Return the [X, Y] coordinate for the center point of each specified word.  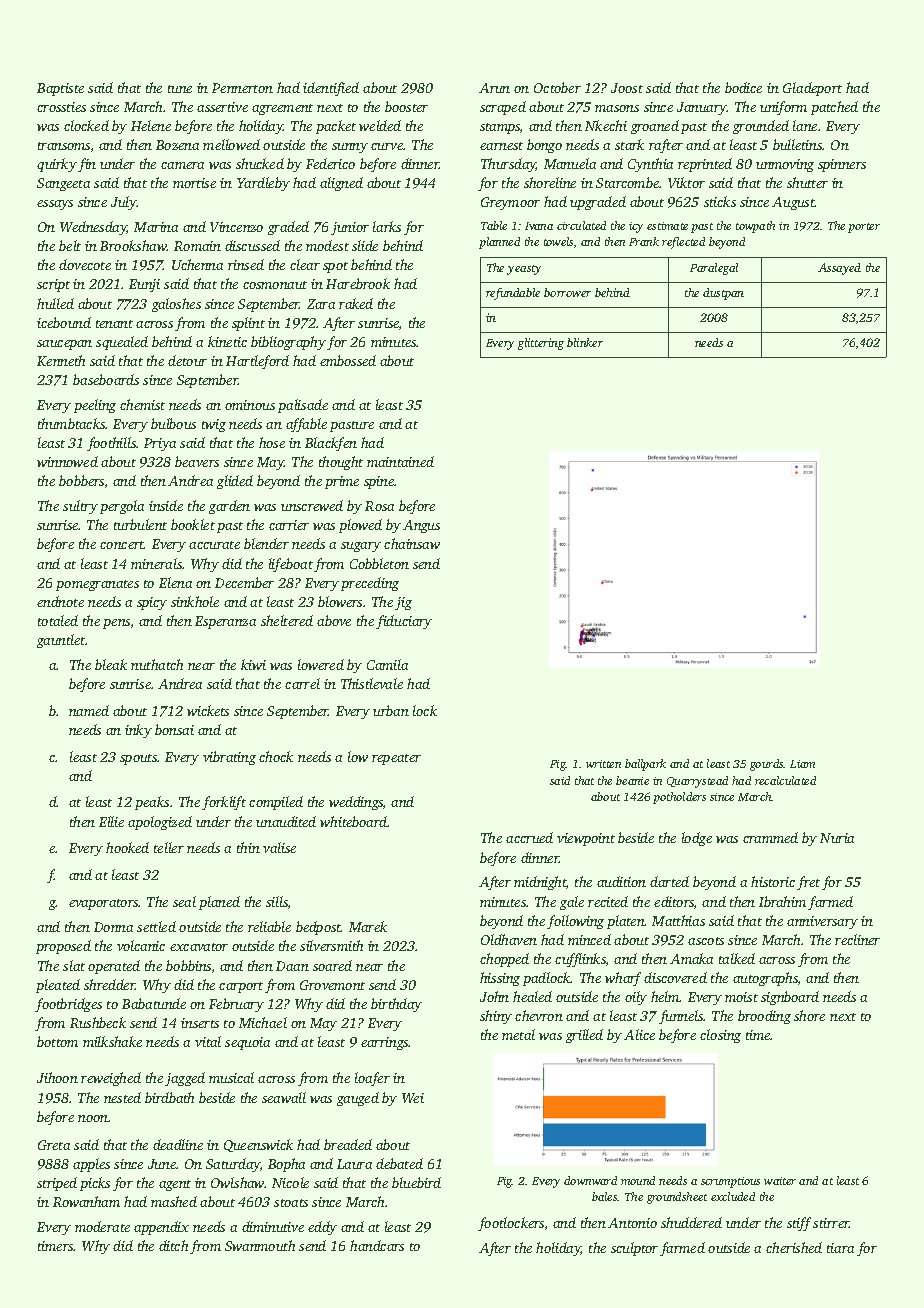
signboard [790, 998]
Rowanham [86, 1201]
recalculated [785, 780]
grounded [761, 127]
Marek [368, 926]
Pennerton [242, 88]
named [89, 710]
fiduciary [404, 622]
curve [387, 146]
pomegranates [97, 585]
